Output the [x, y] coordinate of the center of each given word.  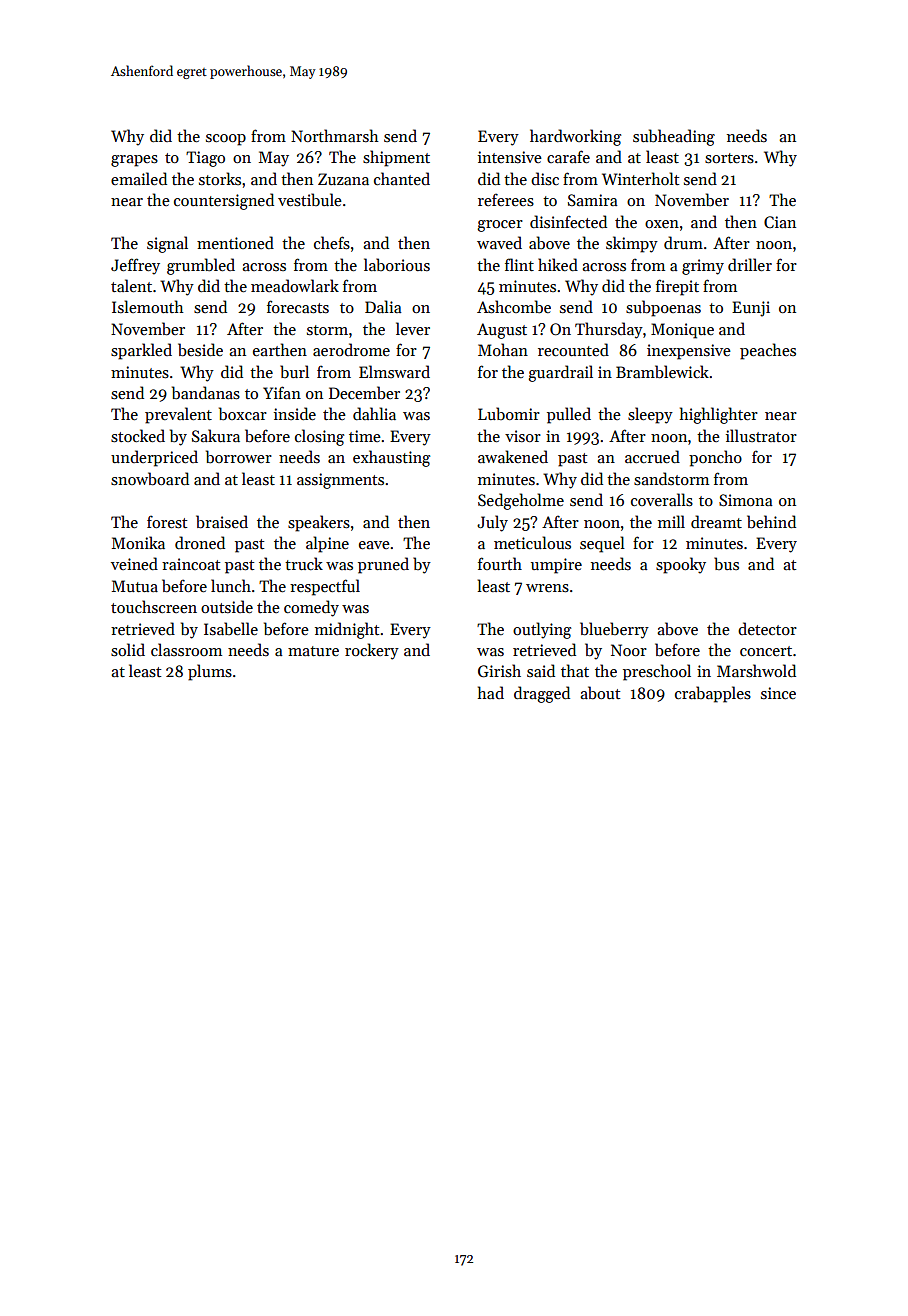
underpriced [154, 458]
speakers [319, 523]
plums [210, 672]
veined [134, 563]
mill [671, 521]
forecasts [298, 307]
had [491, 692]
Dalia [383, 306]
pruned [383, 565]
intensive [510, 157]
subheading [674, 137]
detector [767, 628]
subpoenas [663, 308]
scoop [226, 140]
